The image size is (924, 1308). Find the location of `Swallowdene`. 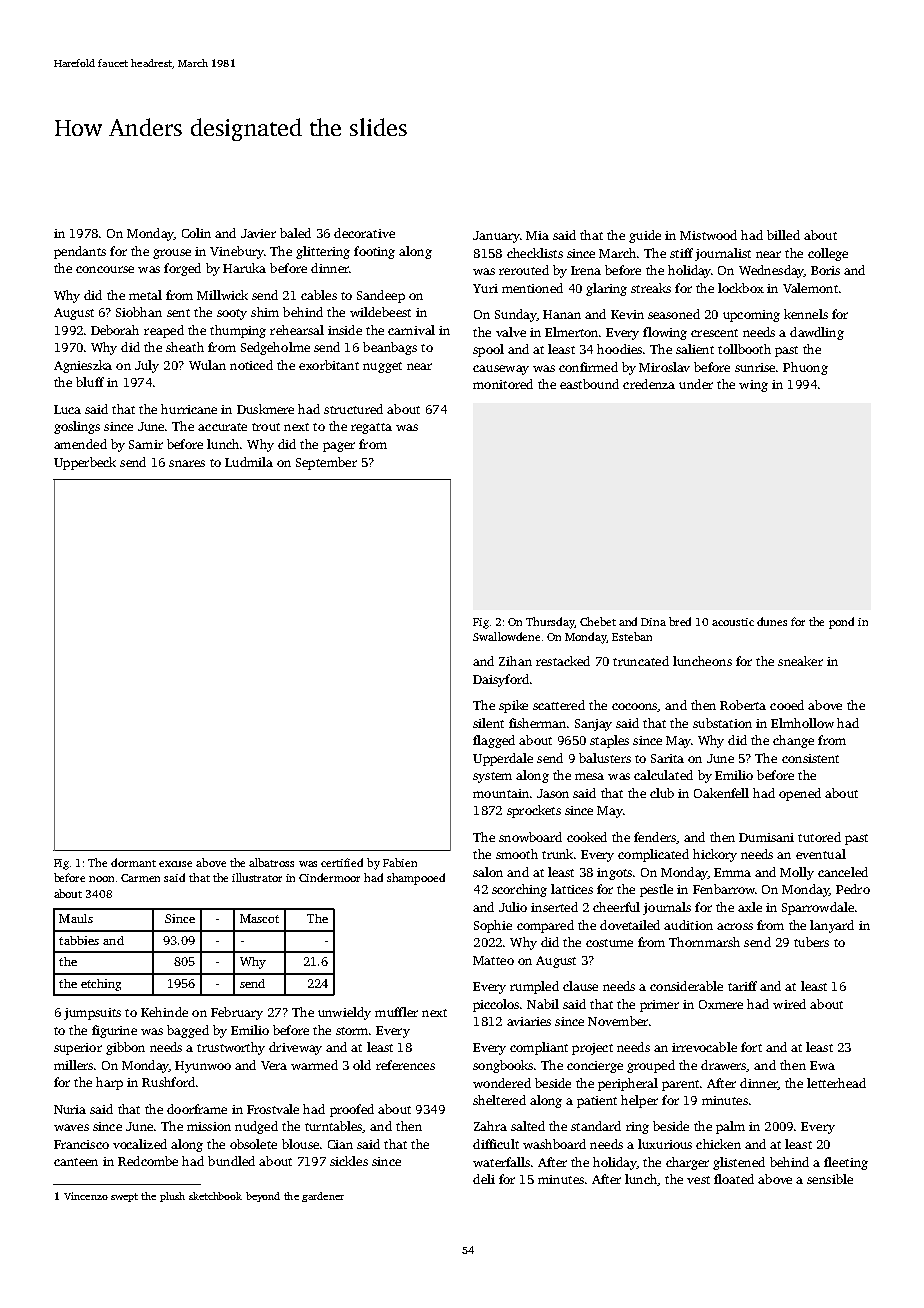

Swallowdene is located at coordinates (506, 636).
